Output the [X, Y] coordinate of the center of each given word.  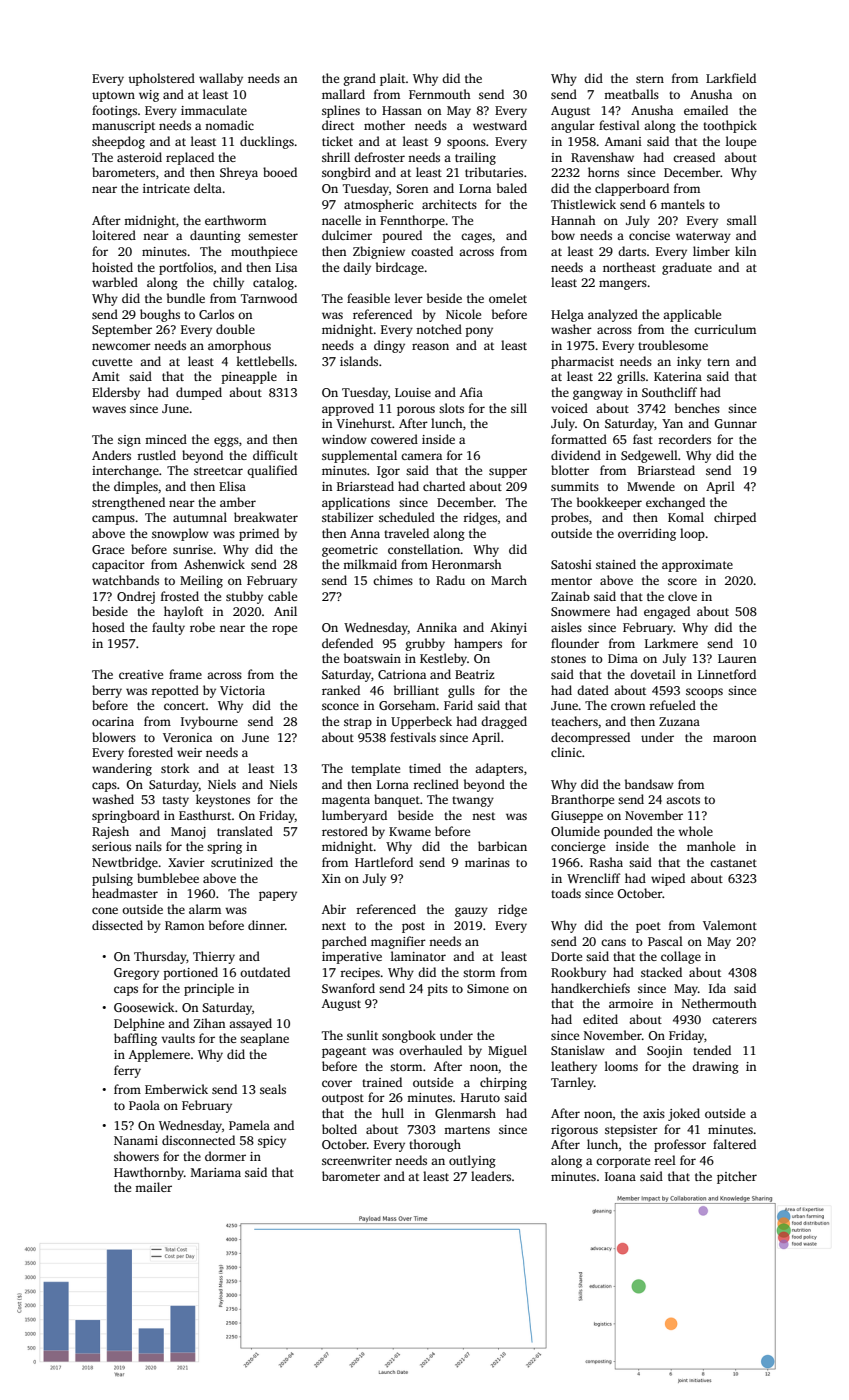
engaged [667, 612]
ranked [341, 690]
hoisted [112, 267]
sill [519, 408]
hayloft [183, 612]
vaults [178, 1038]
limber [711, 251]
